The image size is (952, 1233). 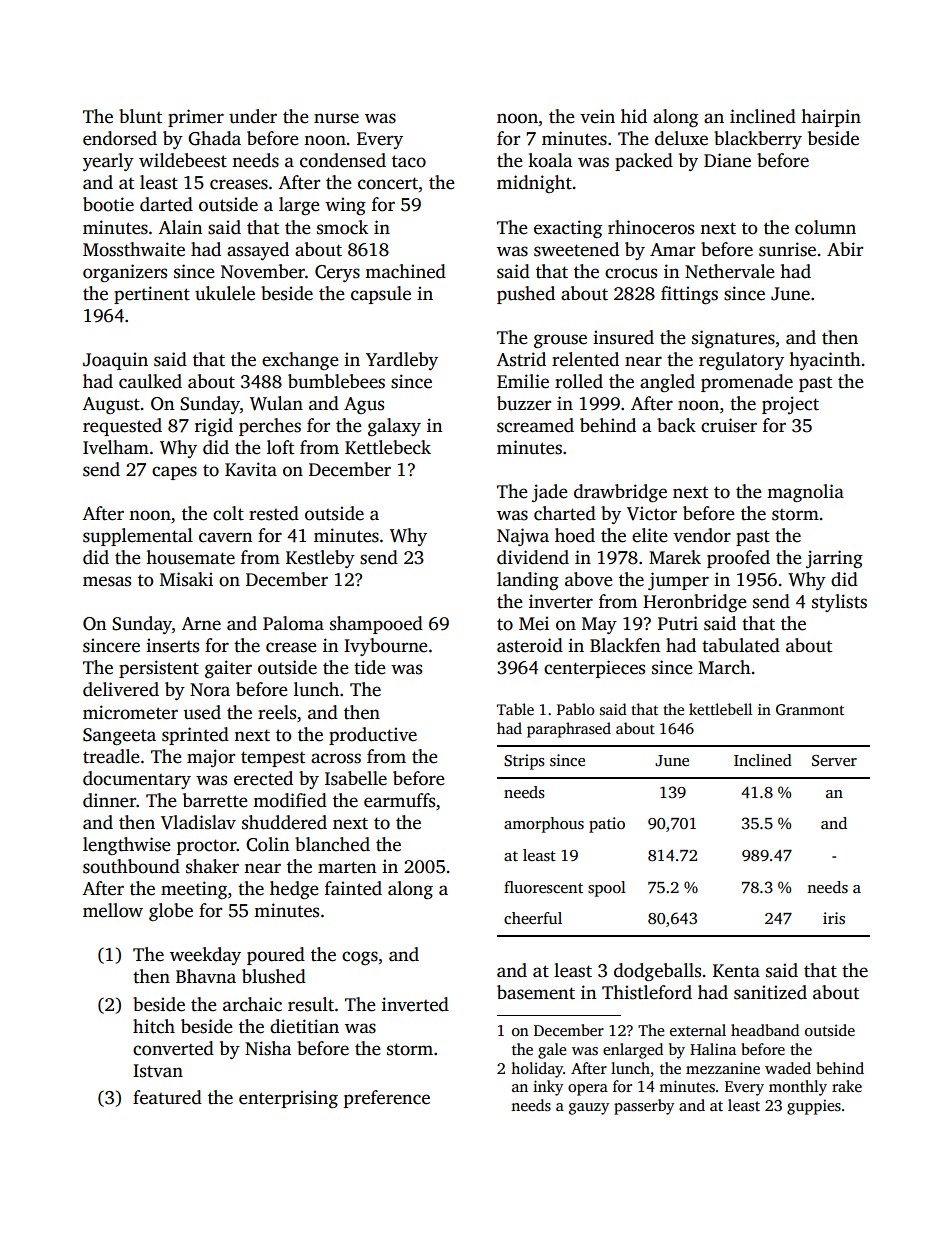 I want to click on Diane, so click(x=727, y=160).
